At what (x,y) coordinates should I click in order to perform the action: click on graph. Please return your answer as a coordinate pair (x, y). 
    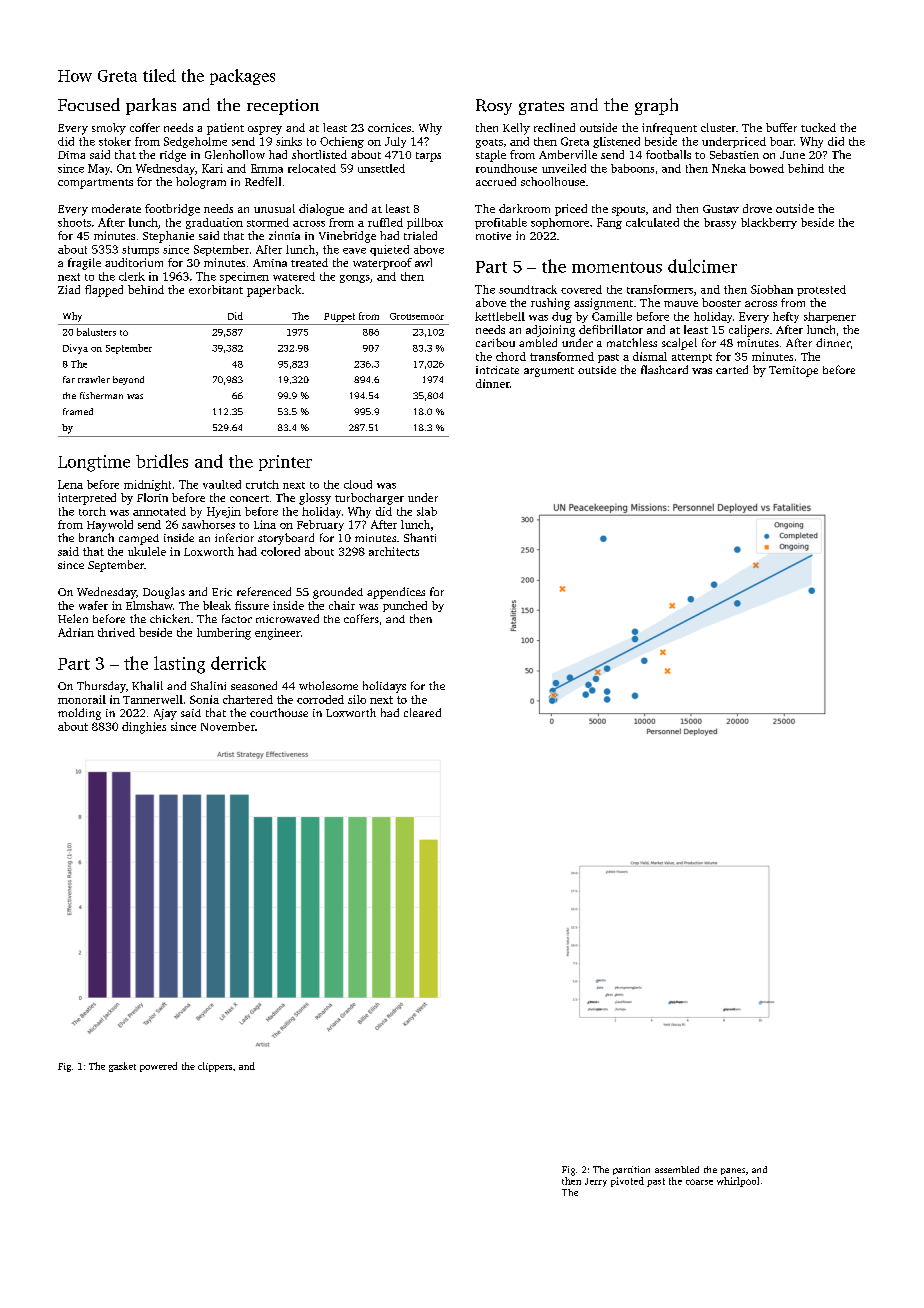
    Looking at the image, I should click on (656, 106).
